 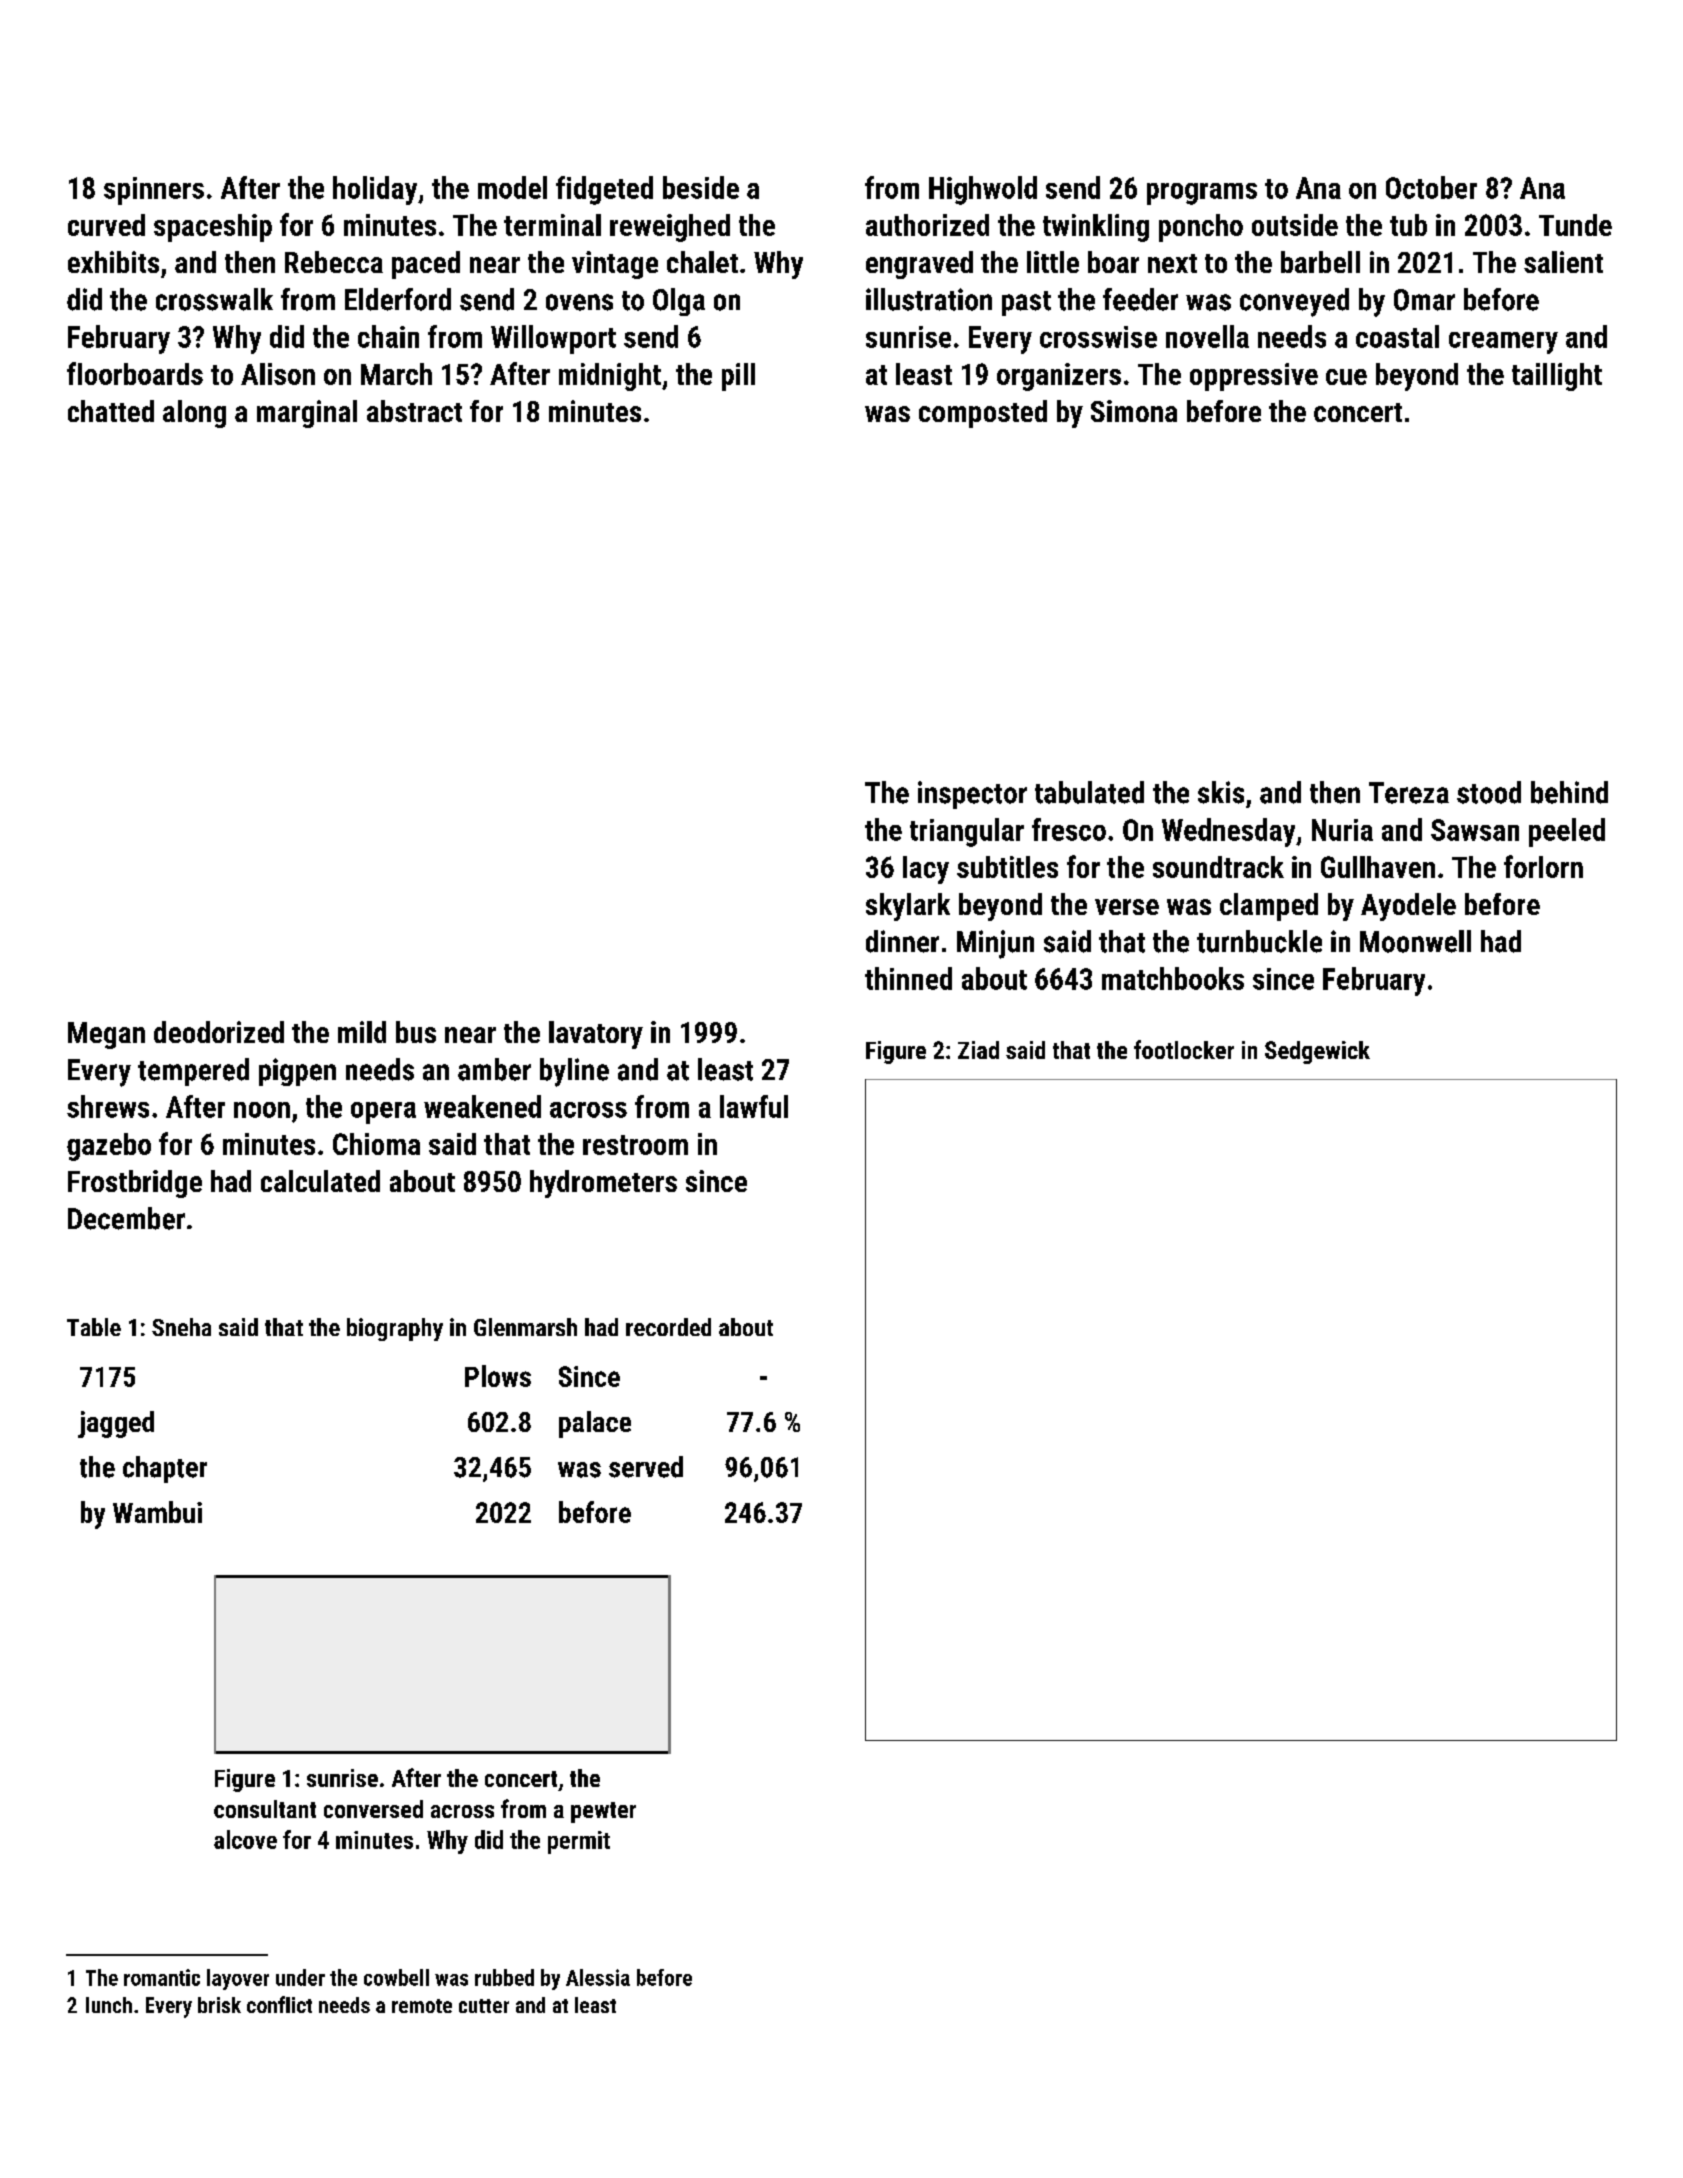 I want to click on Alessia, so click(x=598, y=1977).
